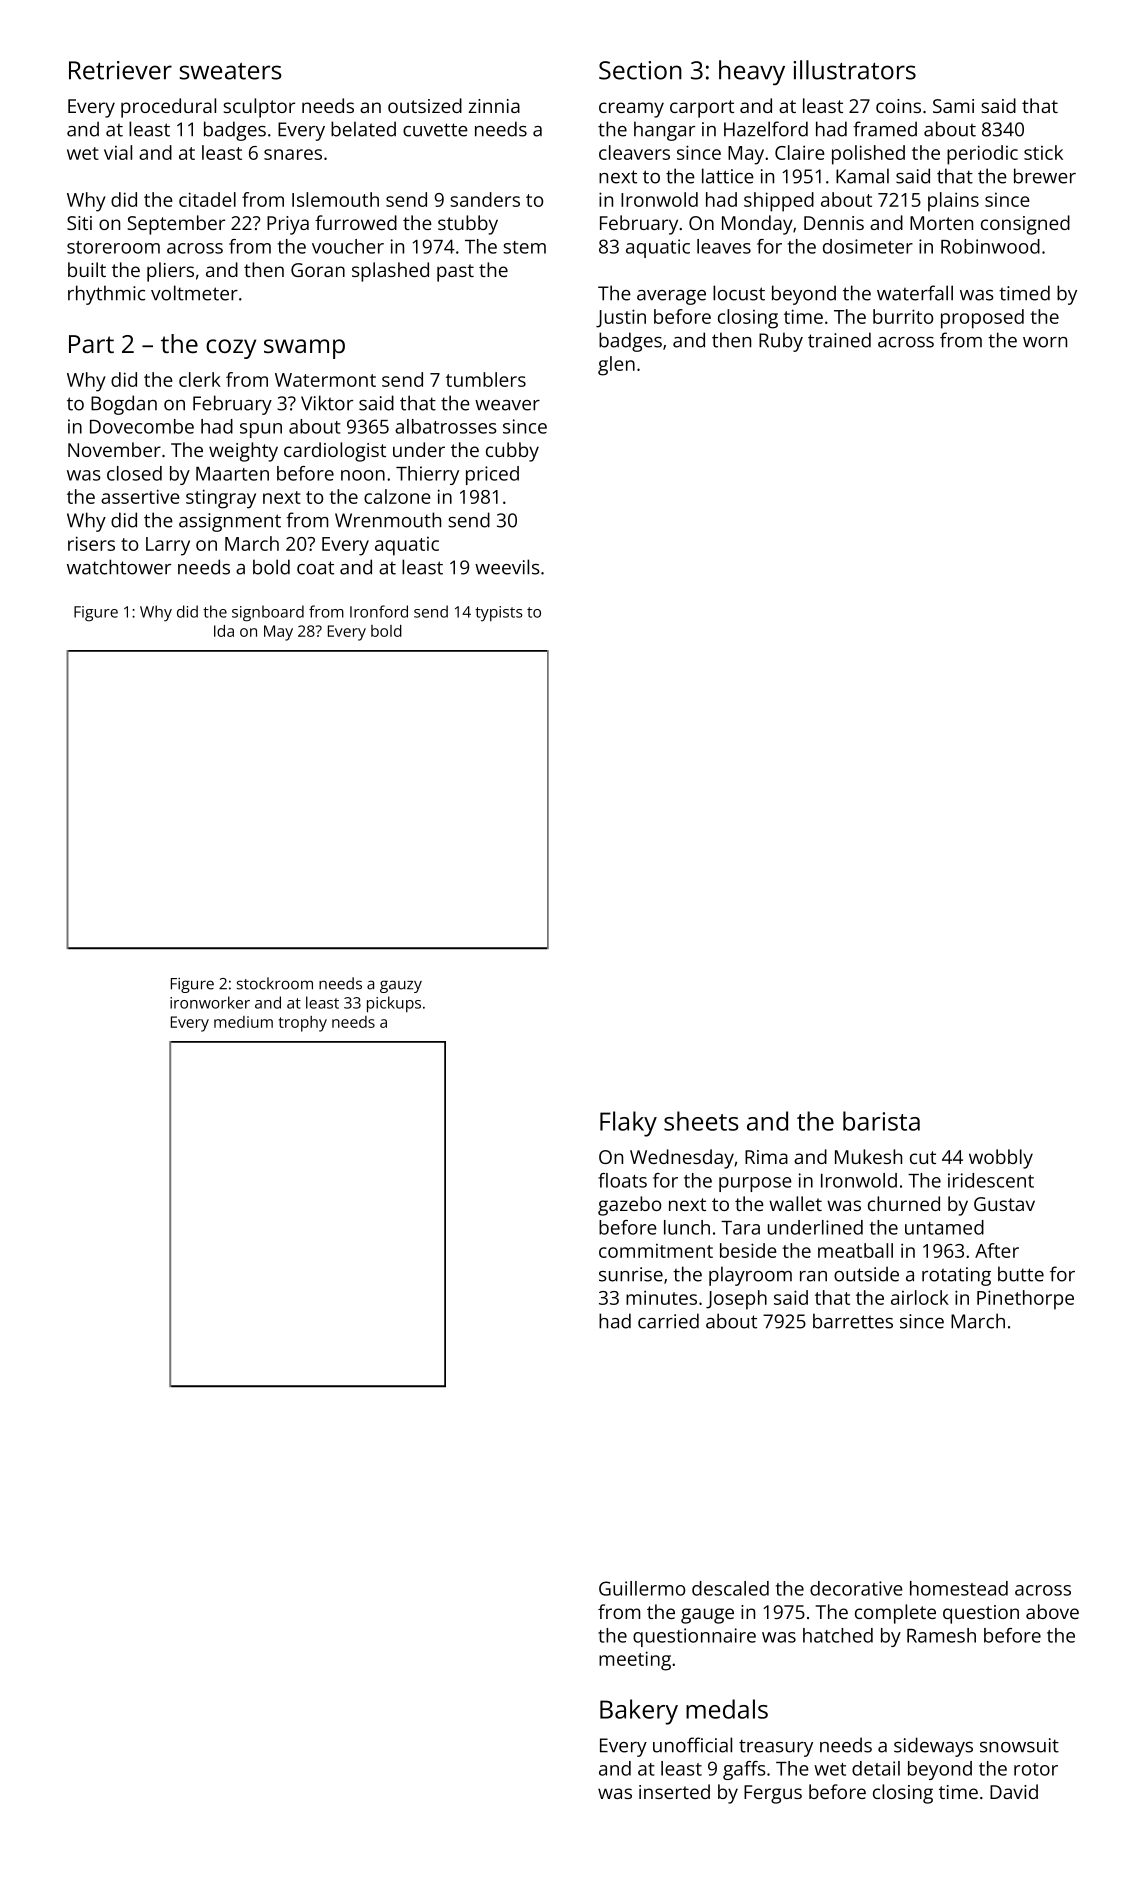 The height and width of the image is (1889, 1147). Describe the element at coordinates (642, 1588) in the image. I see `Guillermo` at that location.
